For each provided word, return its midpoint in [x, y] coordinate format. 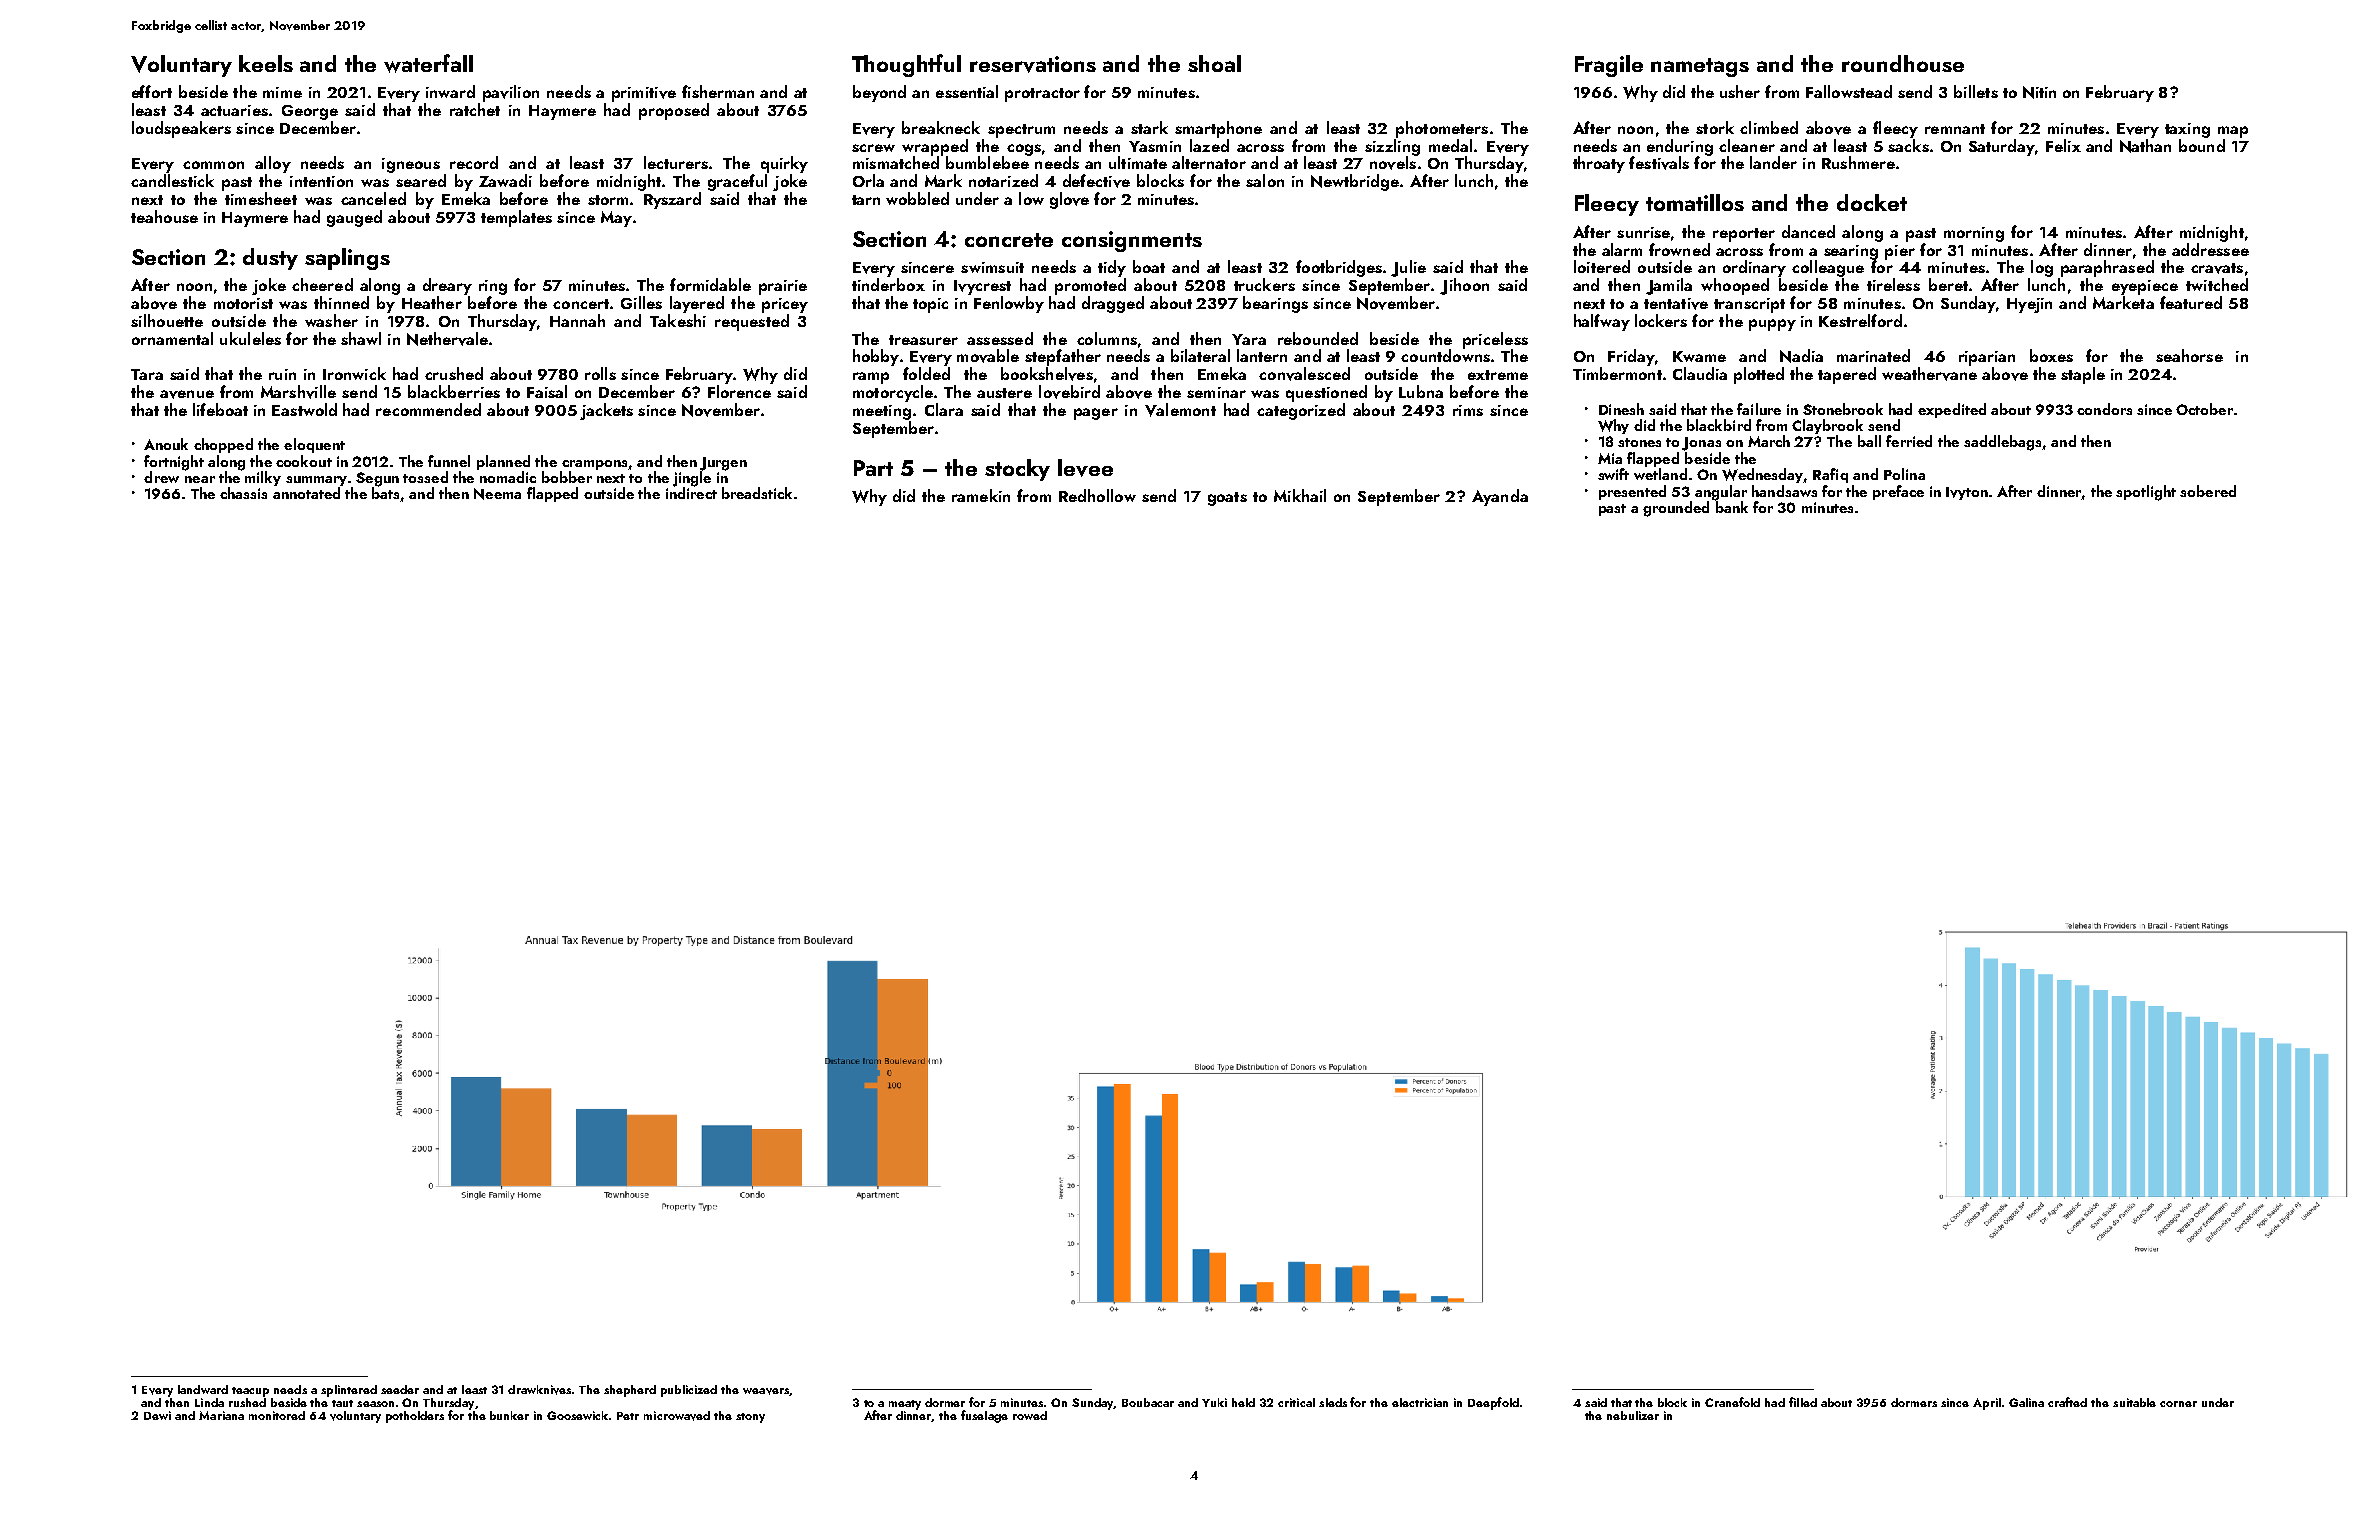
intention [321, 181]
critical [1296, 1402]
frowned [1679, 249]
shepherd [630, 1391]
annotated [306, 493]
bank [1732, 507]
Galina [2026, 1402]
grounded [1676, 509]
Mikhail [1300, 495]
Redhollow [1097, 495]
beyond [879, 93]
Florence [739, 391]
